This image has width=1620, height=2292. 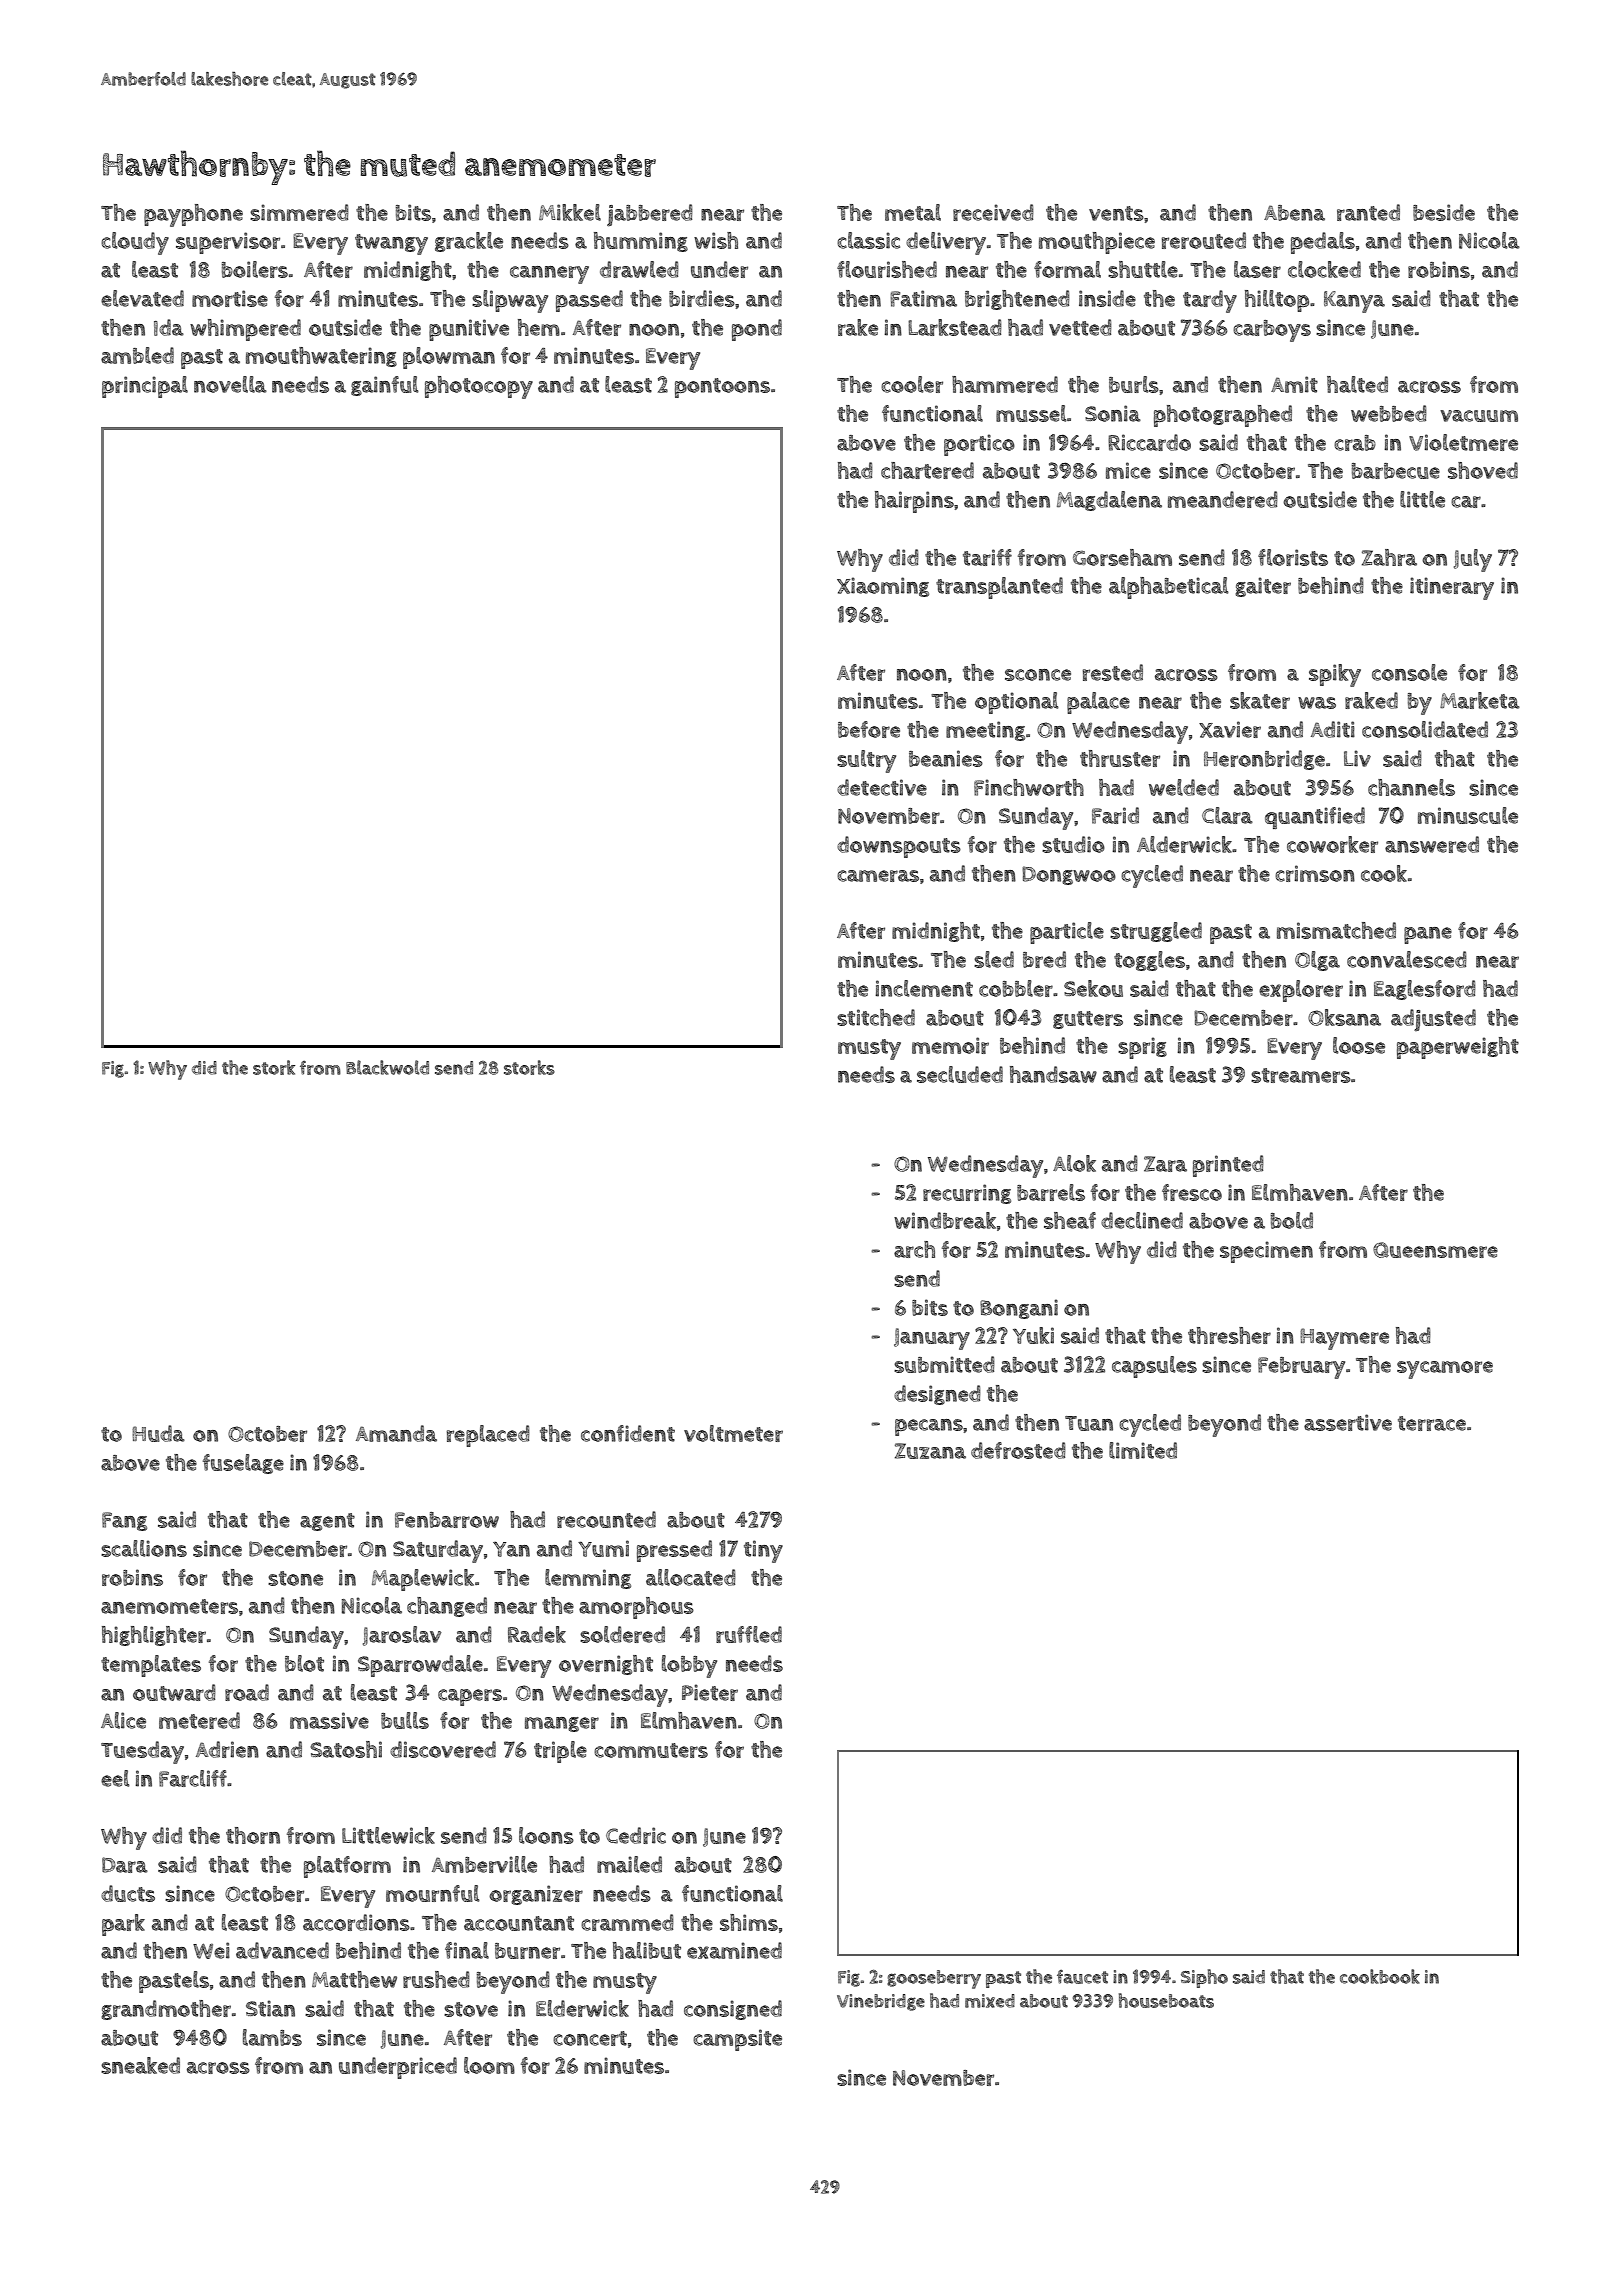 What do you see at coordinates (140, 2065) in the image?
I see `sneaked` at bounding box center [140, 2065].
